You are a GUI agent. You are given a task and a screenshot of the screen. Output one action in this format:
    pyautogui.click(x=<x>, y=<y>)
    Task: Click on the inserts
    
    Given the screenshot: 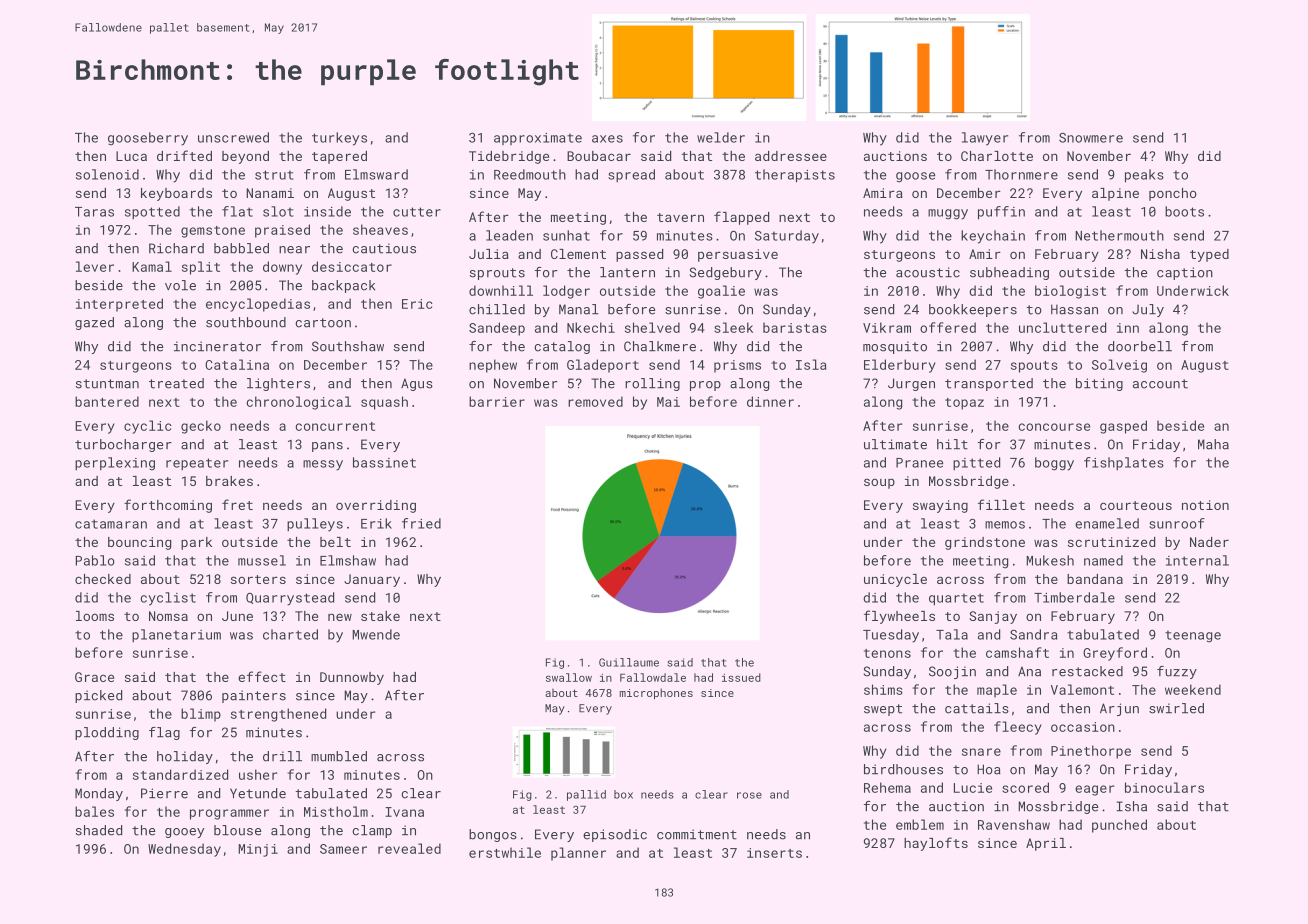 What is the action you would take?
    pyautogui.click(x=774, y=853)
